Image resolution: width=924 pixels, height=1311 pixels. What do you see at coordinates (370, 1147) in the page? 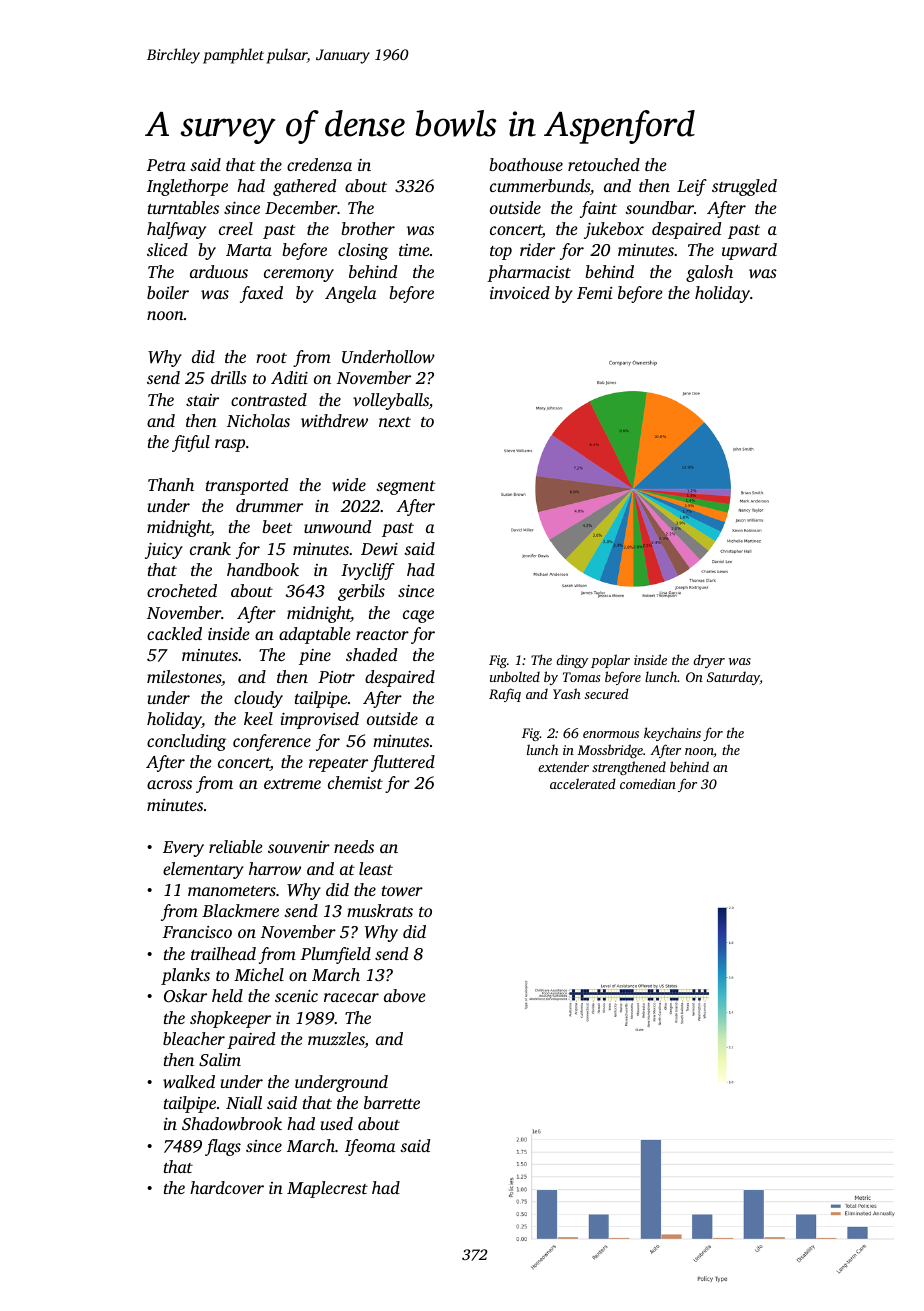
I see `Ifeoma` at bounding box center [370, 1147].
